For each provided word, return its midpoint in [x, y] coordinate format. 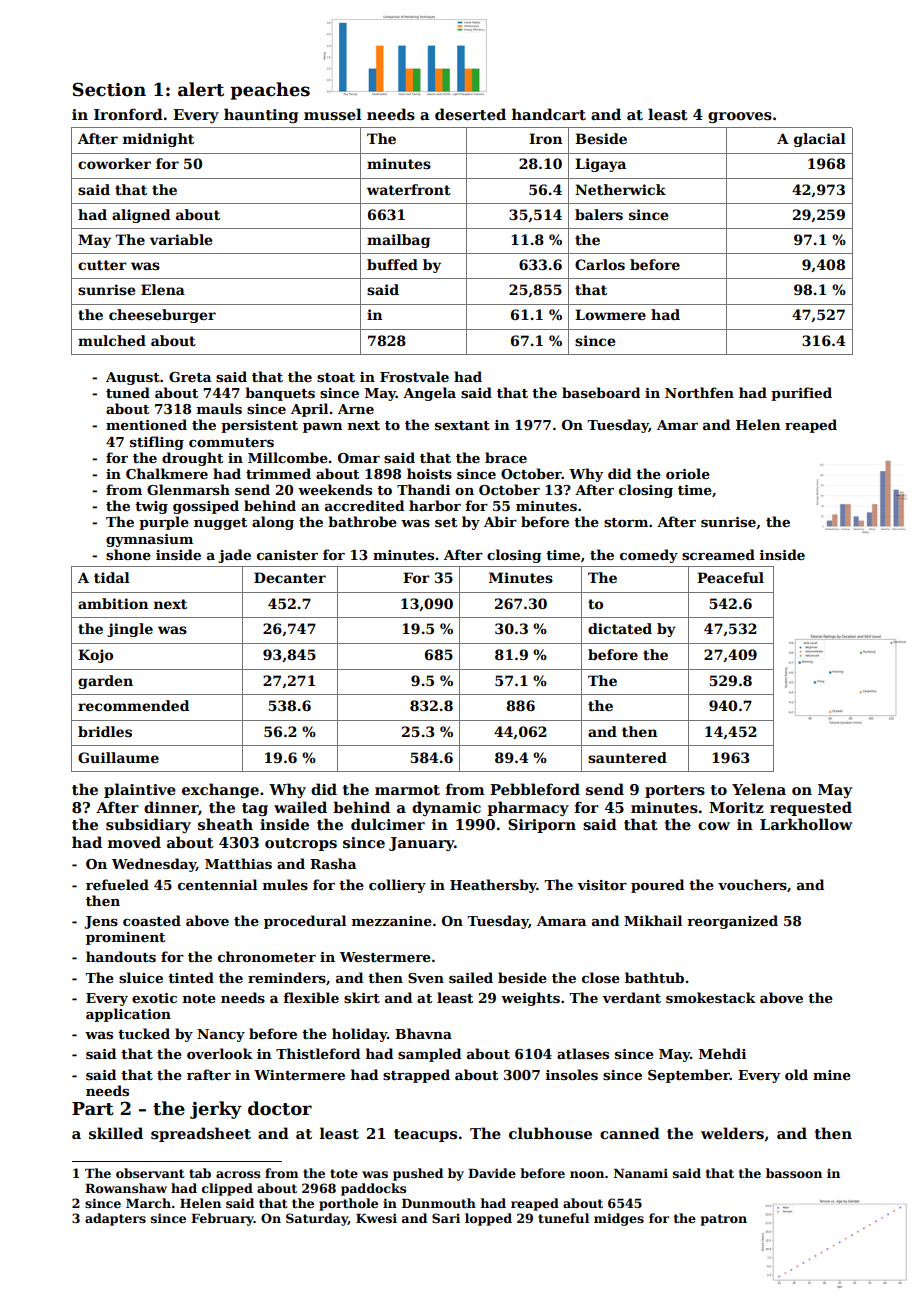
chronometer [267, 956]
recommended [133, 705]
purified [801, 394]
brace [506, 457]
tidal [112, 577]
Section [109, 89]
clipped [227, 1189]
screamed [718, 554]
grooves [740, 117]
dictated [620, 628]
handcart [549, 114]
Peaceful [730, 577]
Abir [500, 521]
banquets [280, 394]
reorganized [732, 922]
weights [530, 999]
